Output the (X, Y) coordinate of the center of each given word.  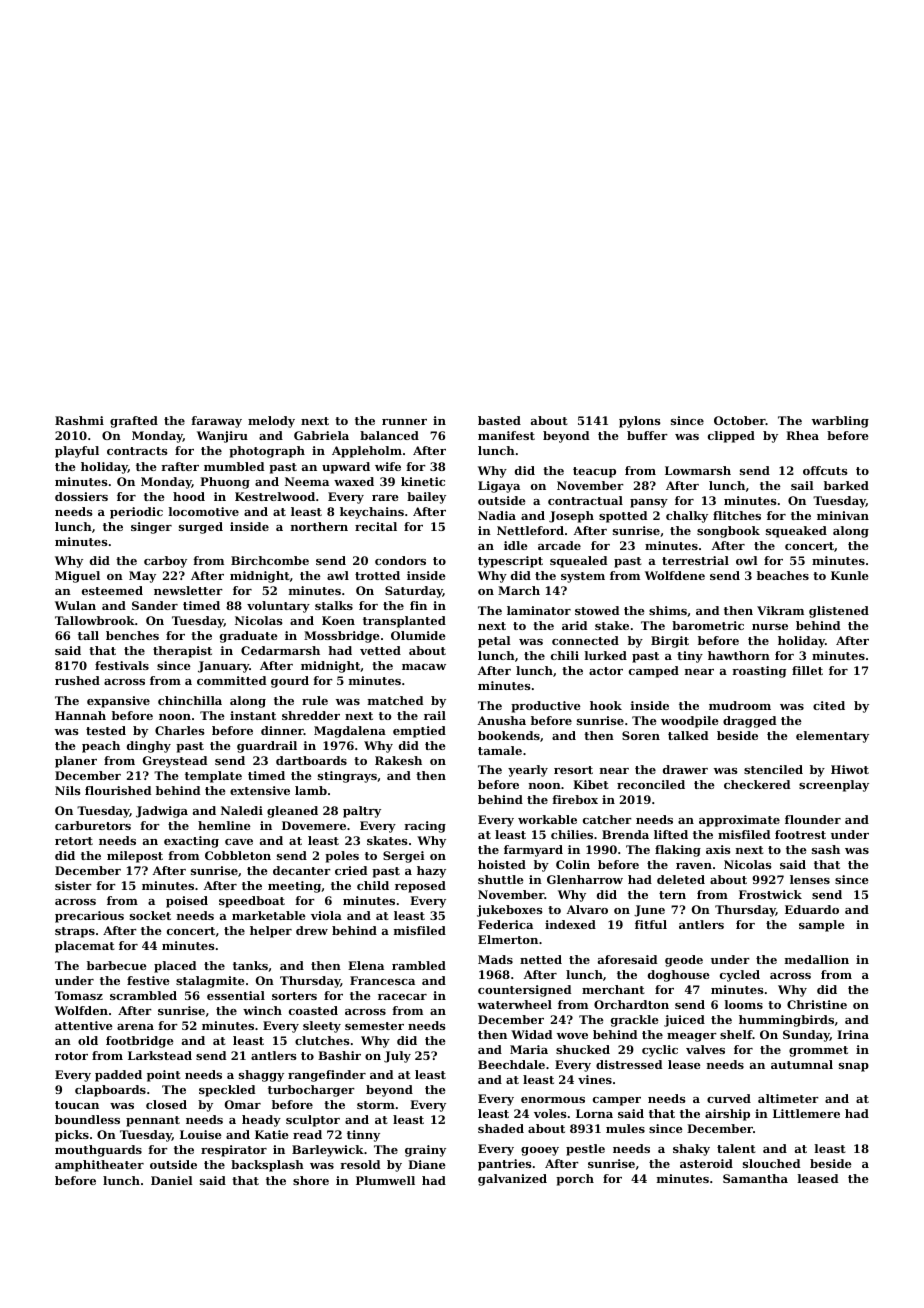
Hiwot (850, 769)
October (740, 420)
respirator (234, 1151)
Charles (180, 730)
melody (271, 422)
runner (404, 422)
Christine (817, 1004)
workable (547, 819)
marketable (269, 915)
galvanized (512, 1180)
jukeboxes (510, 911)
